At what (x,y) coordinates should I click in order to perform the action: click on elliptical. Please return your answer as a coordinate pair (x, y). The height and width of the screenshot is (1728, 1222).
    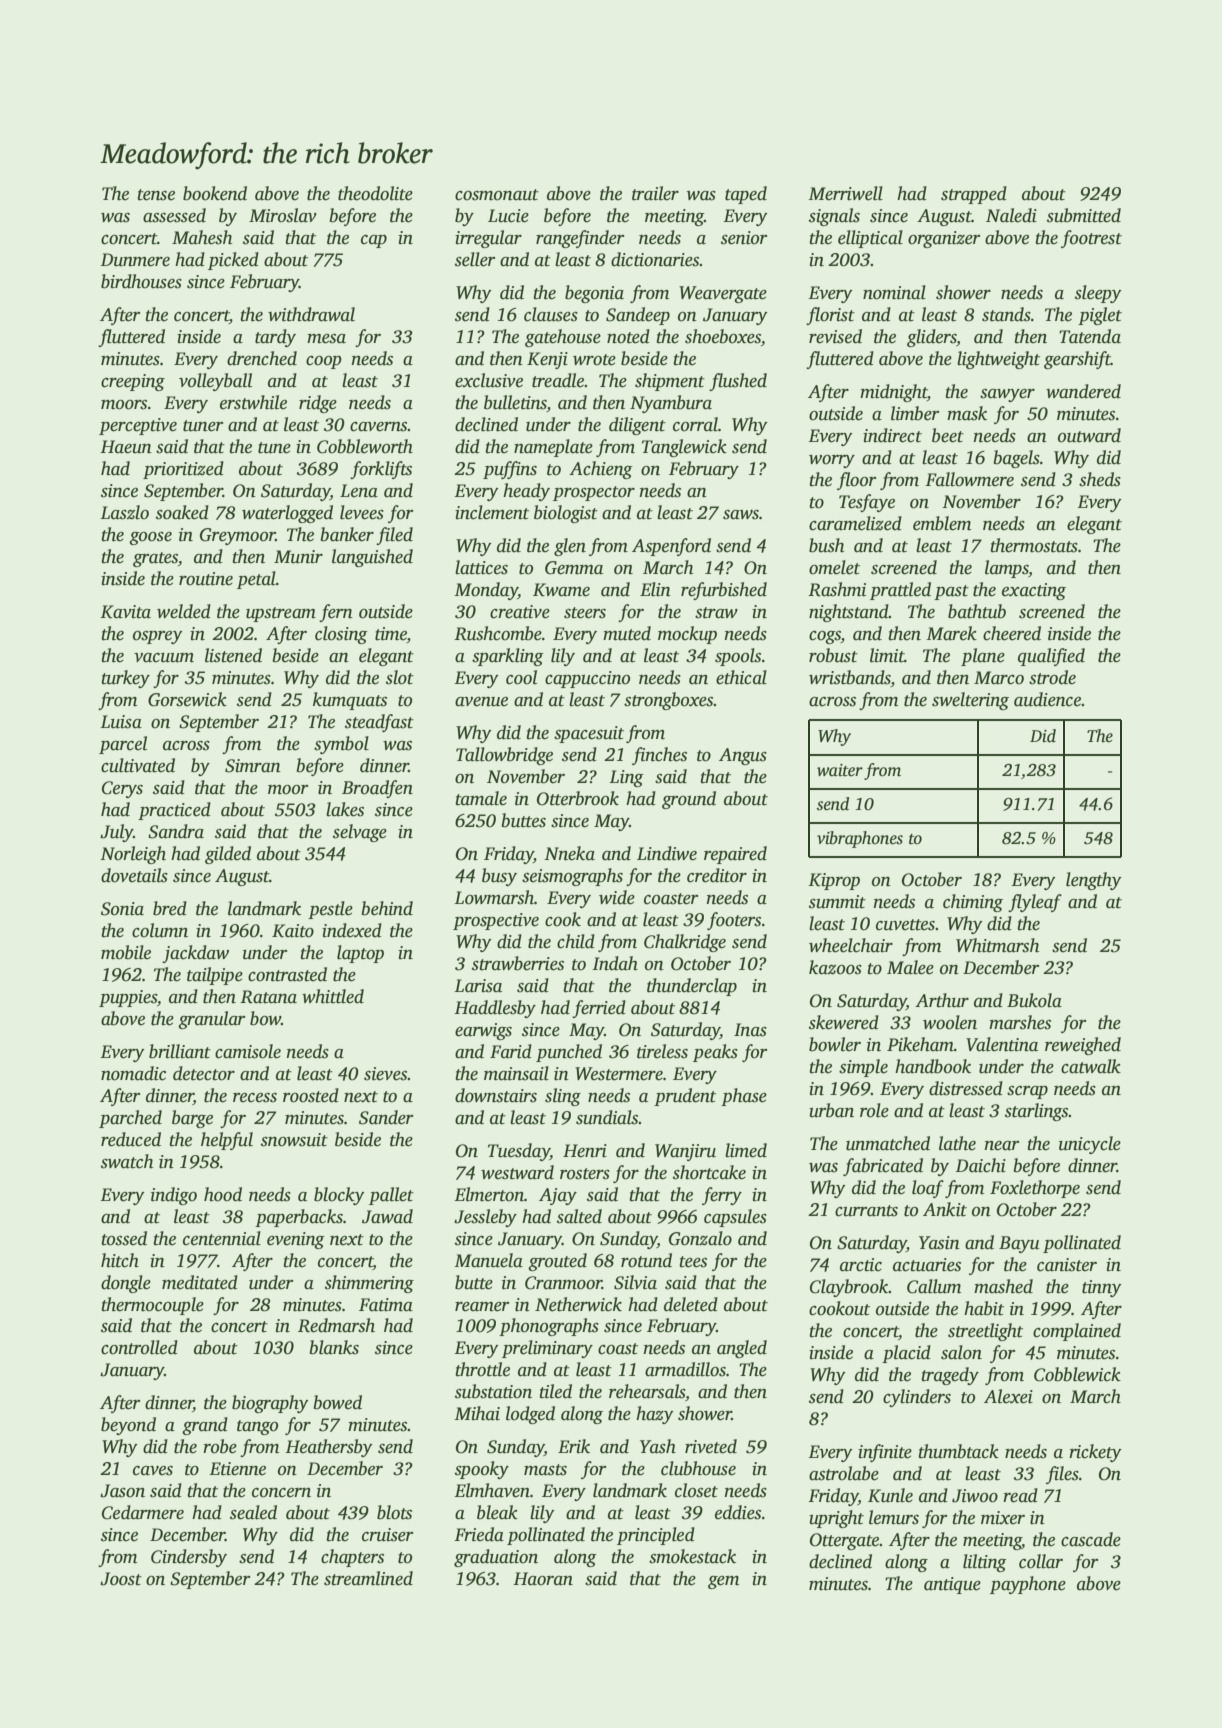
    Looking at the image, I should click on (870, 239).
